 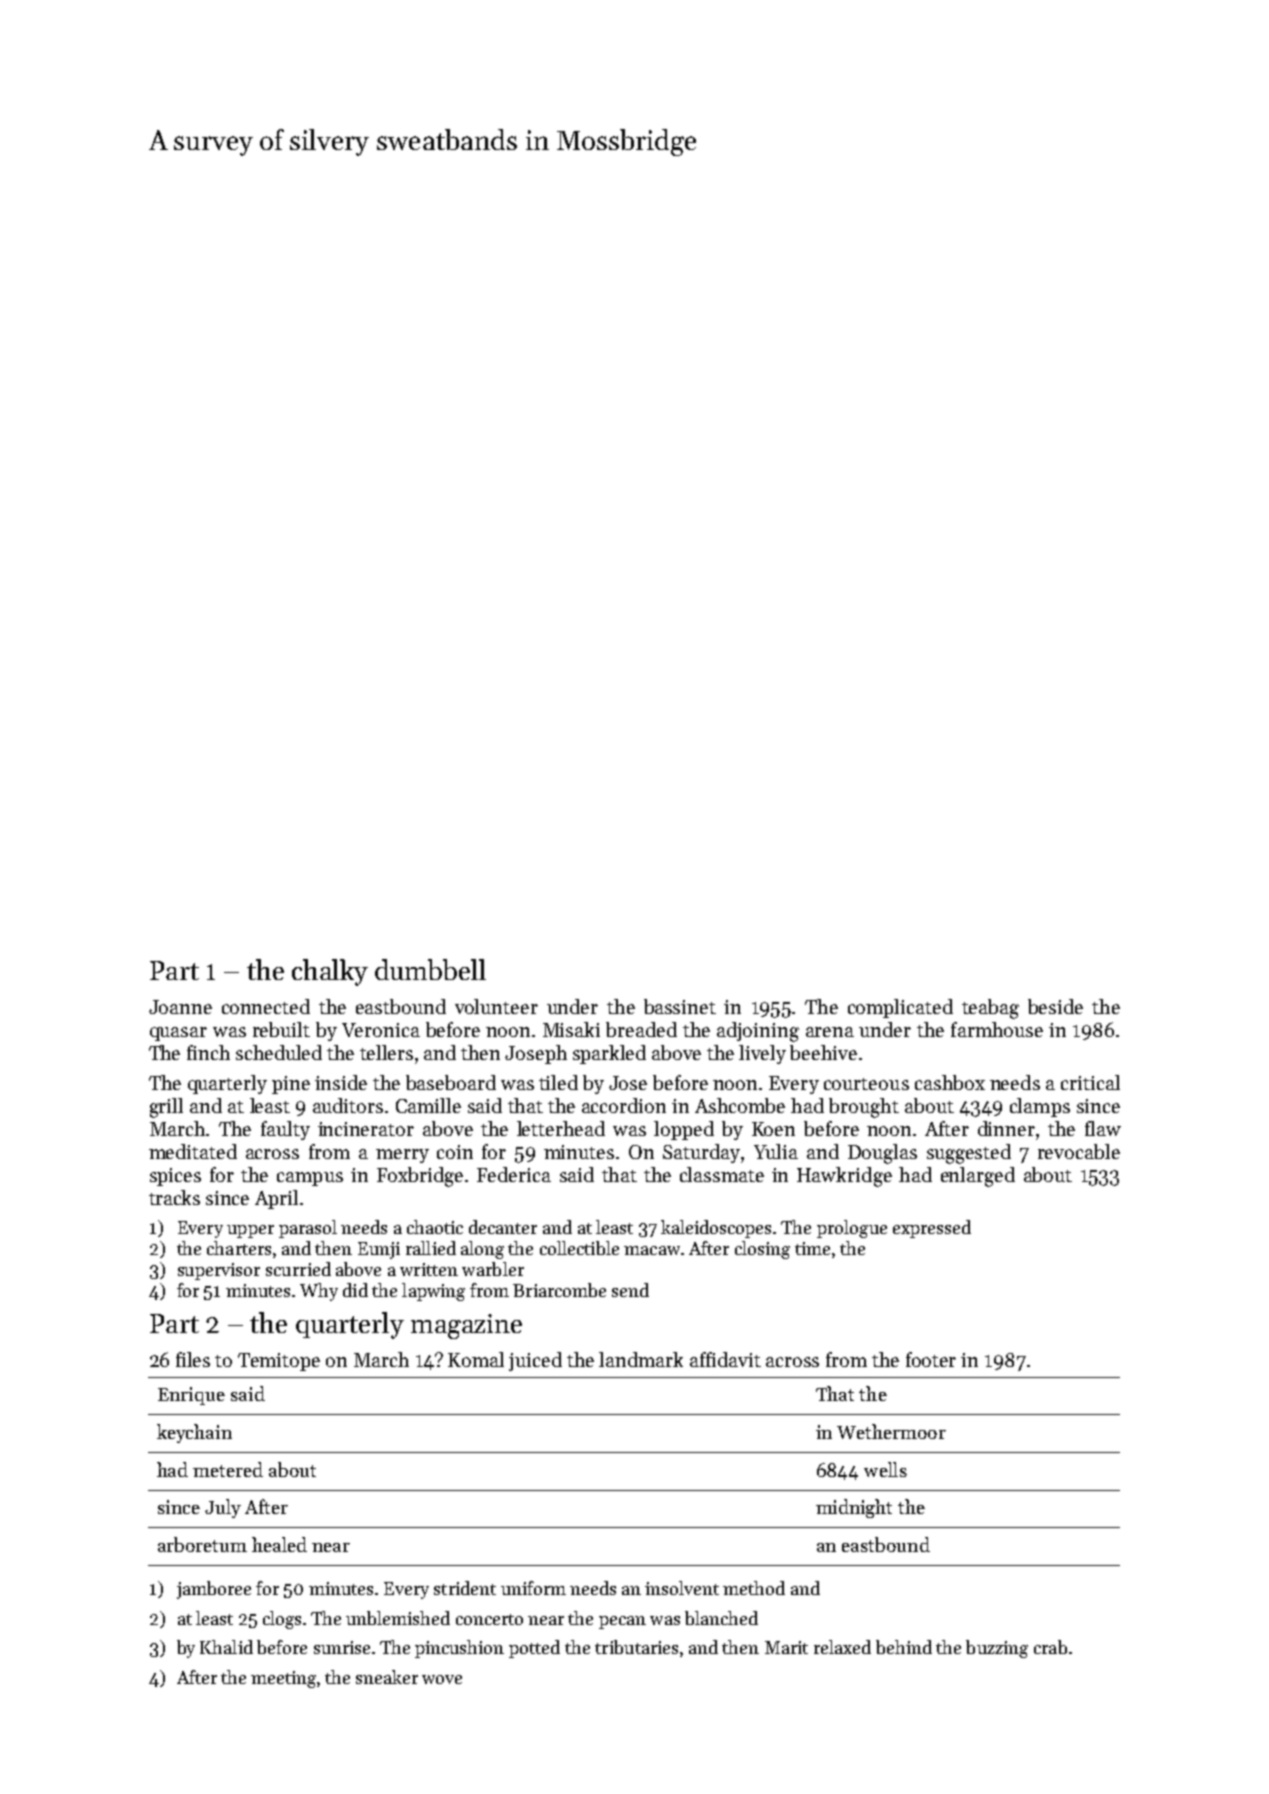 I want to click on expressed, so click(x=932, y=1229).
